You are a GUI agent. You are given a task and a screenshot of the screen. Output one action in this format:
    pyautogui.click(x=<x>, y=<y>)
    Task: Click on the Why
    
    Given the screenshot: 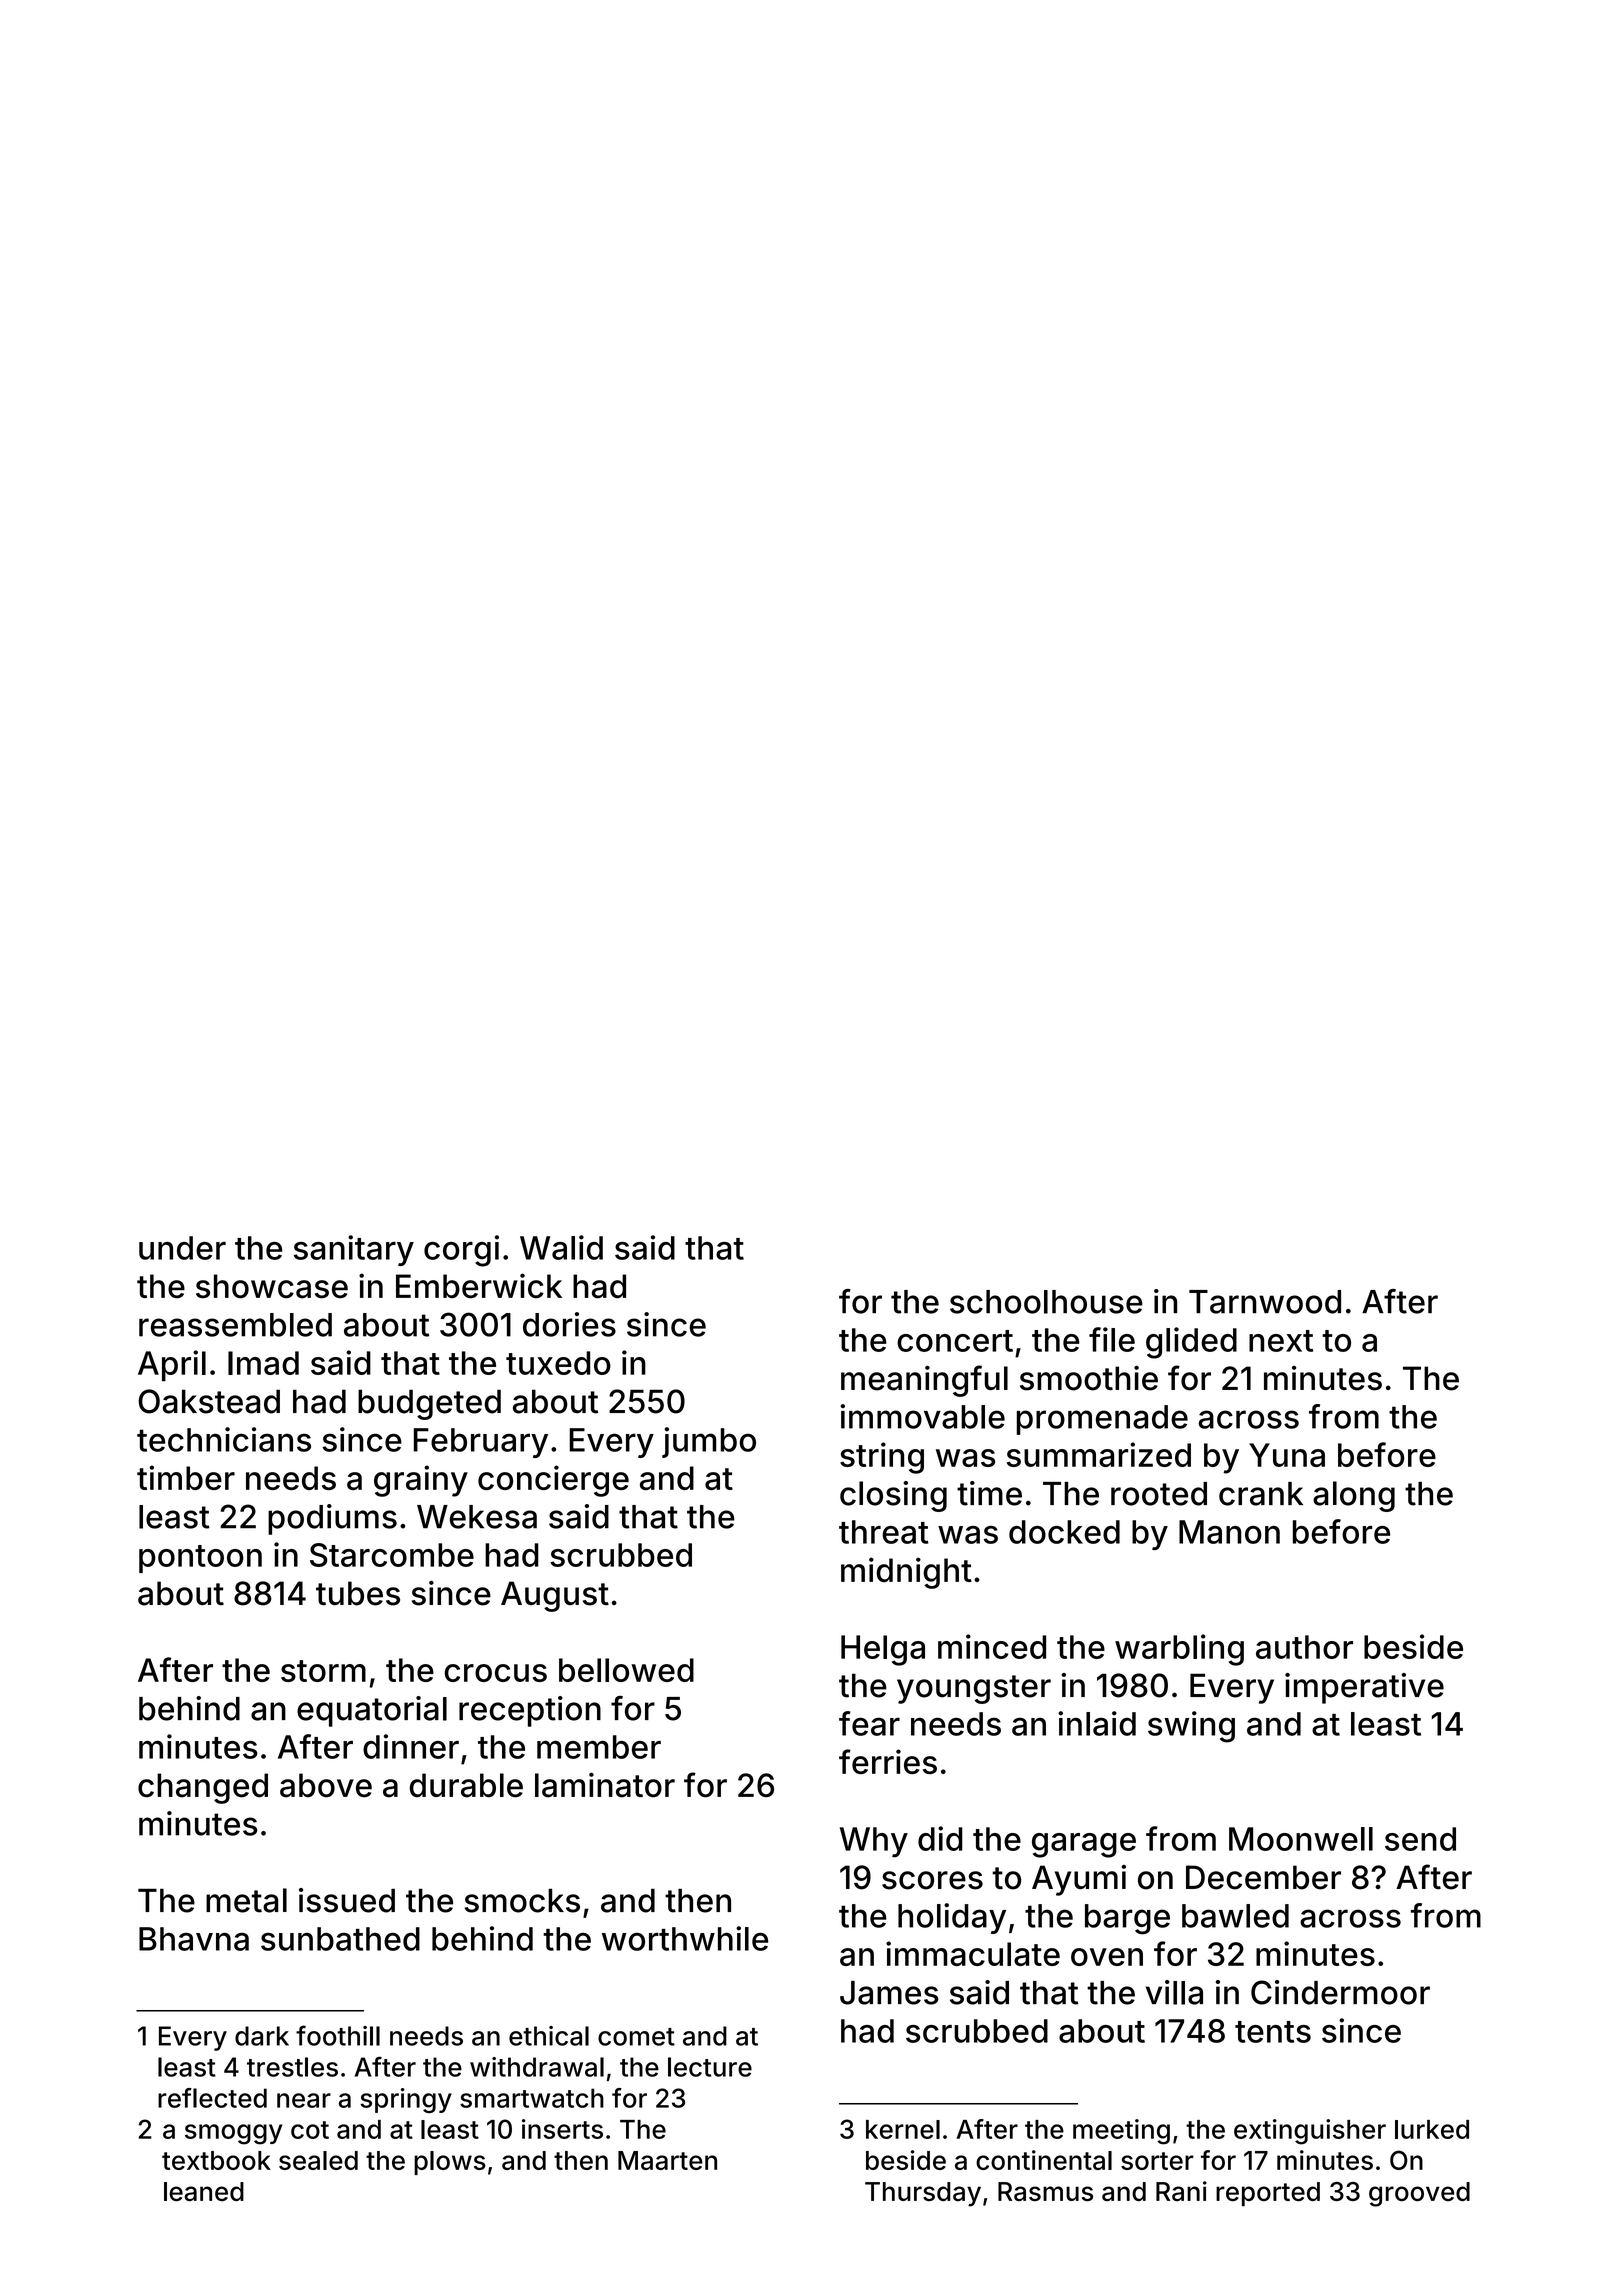 What is the action you would take?
    pyautogui.click(x=874, y=1842)
